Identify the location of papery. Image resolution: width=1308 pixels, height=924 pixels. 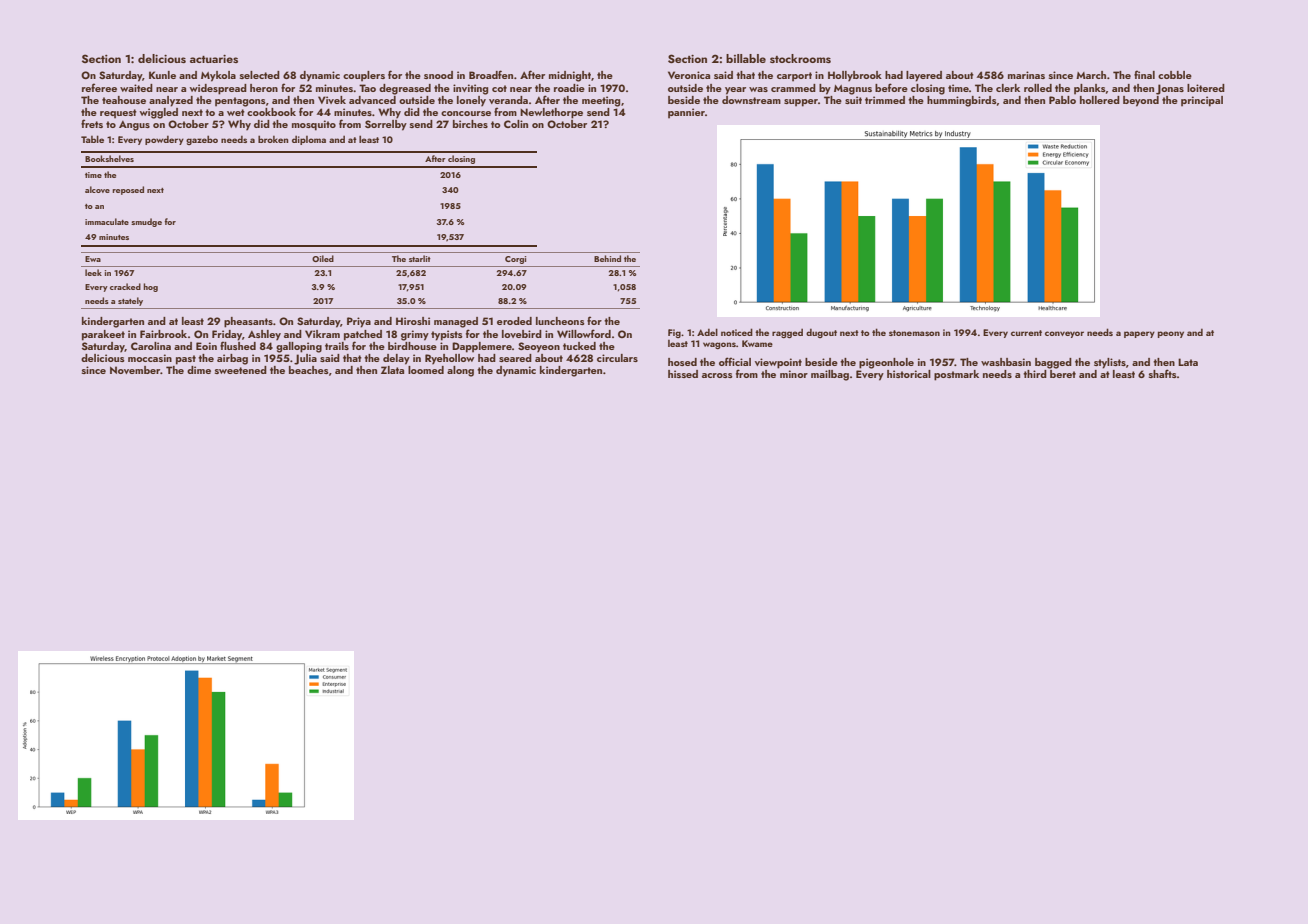
(1139, 334).
